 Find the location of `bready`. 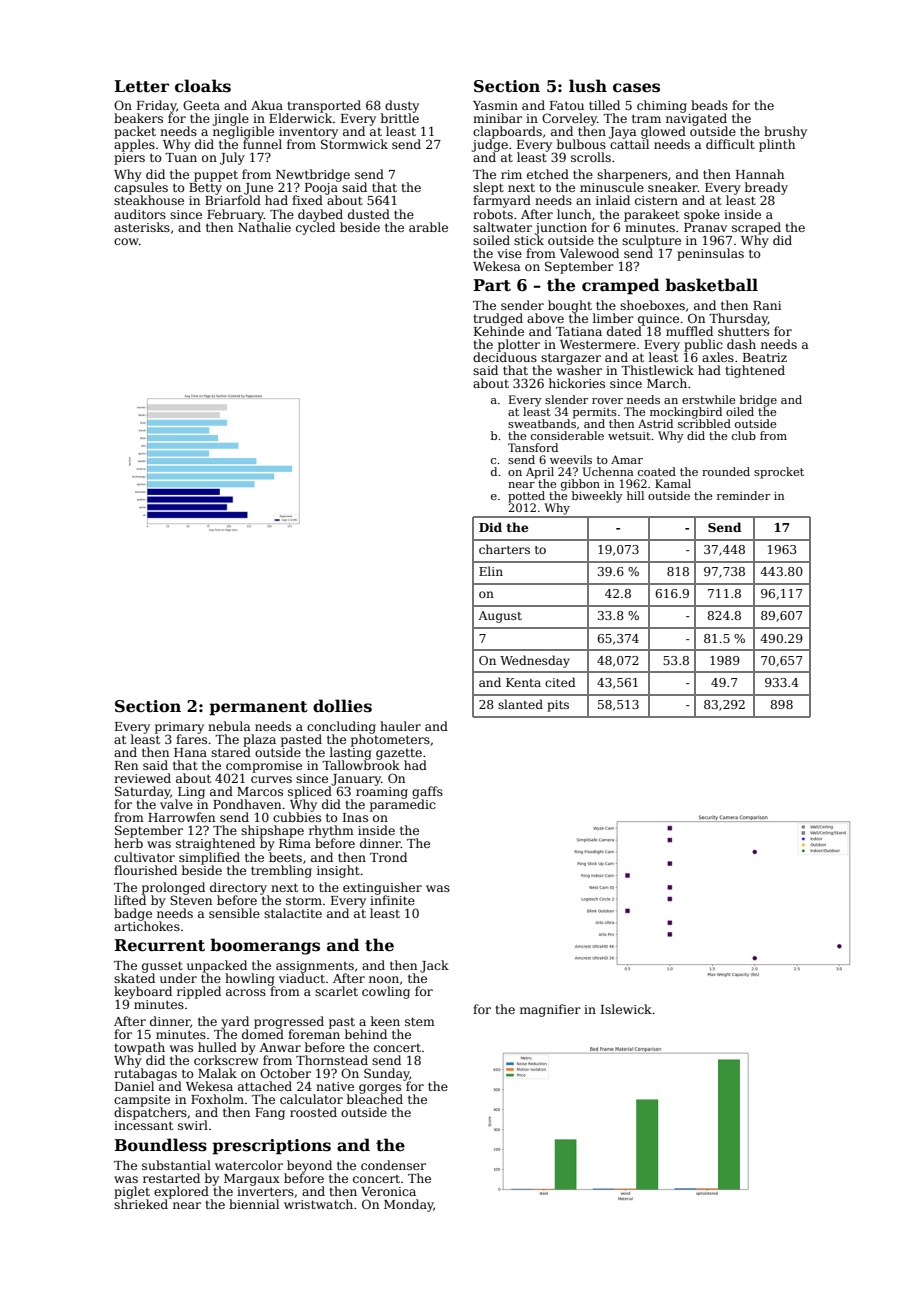

bready is located at coordinates (766, 189).
